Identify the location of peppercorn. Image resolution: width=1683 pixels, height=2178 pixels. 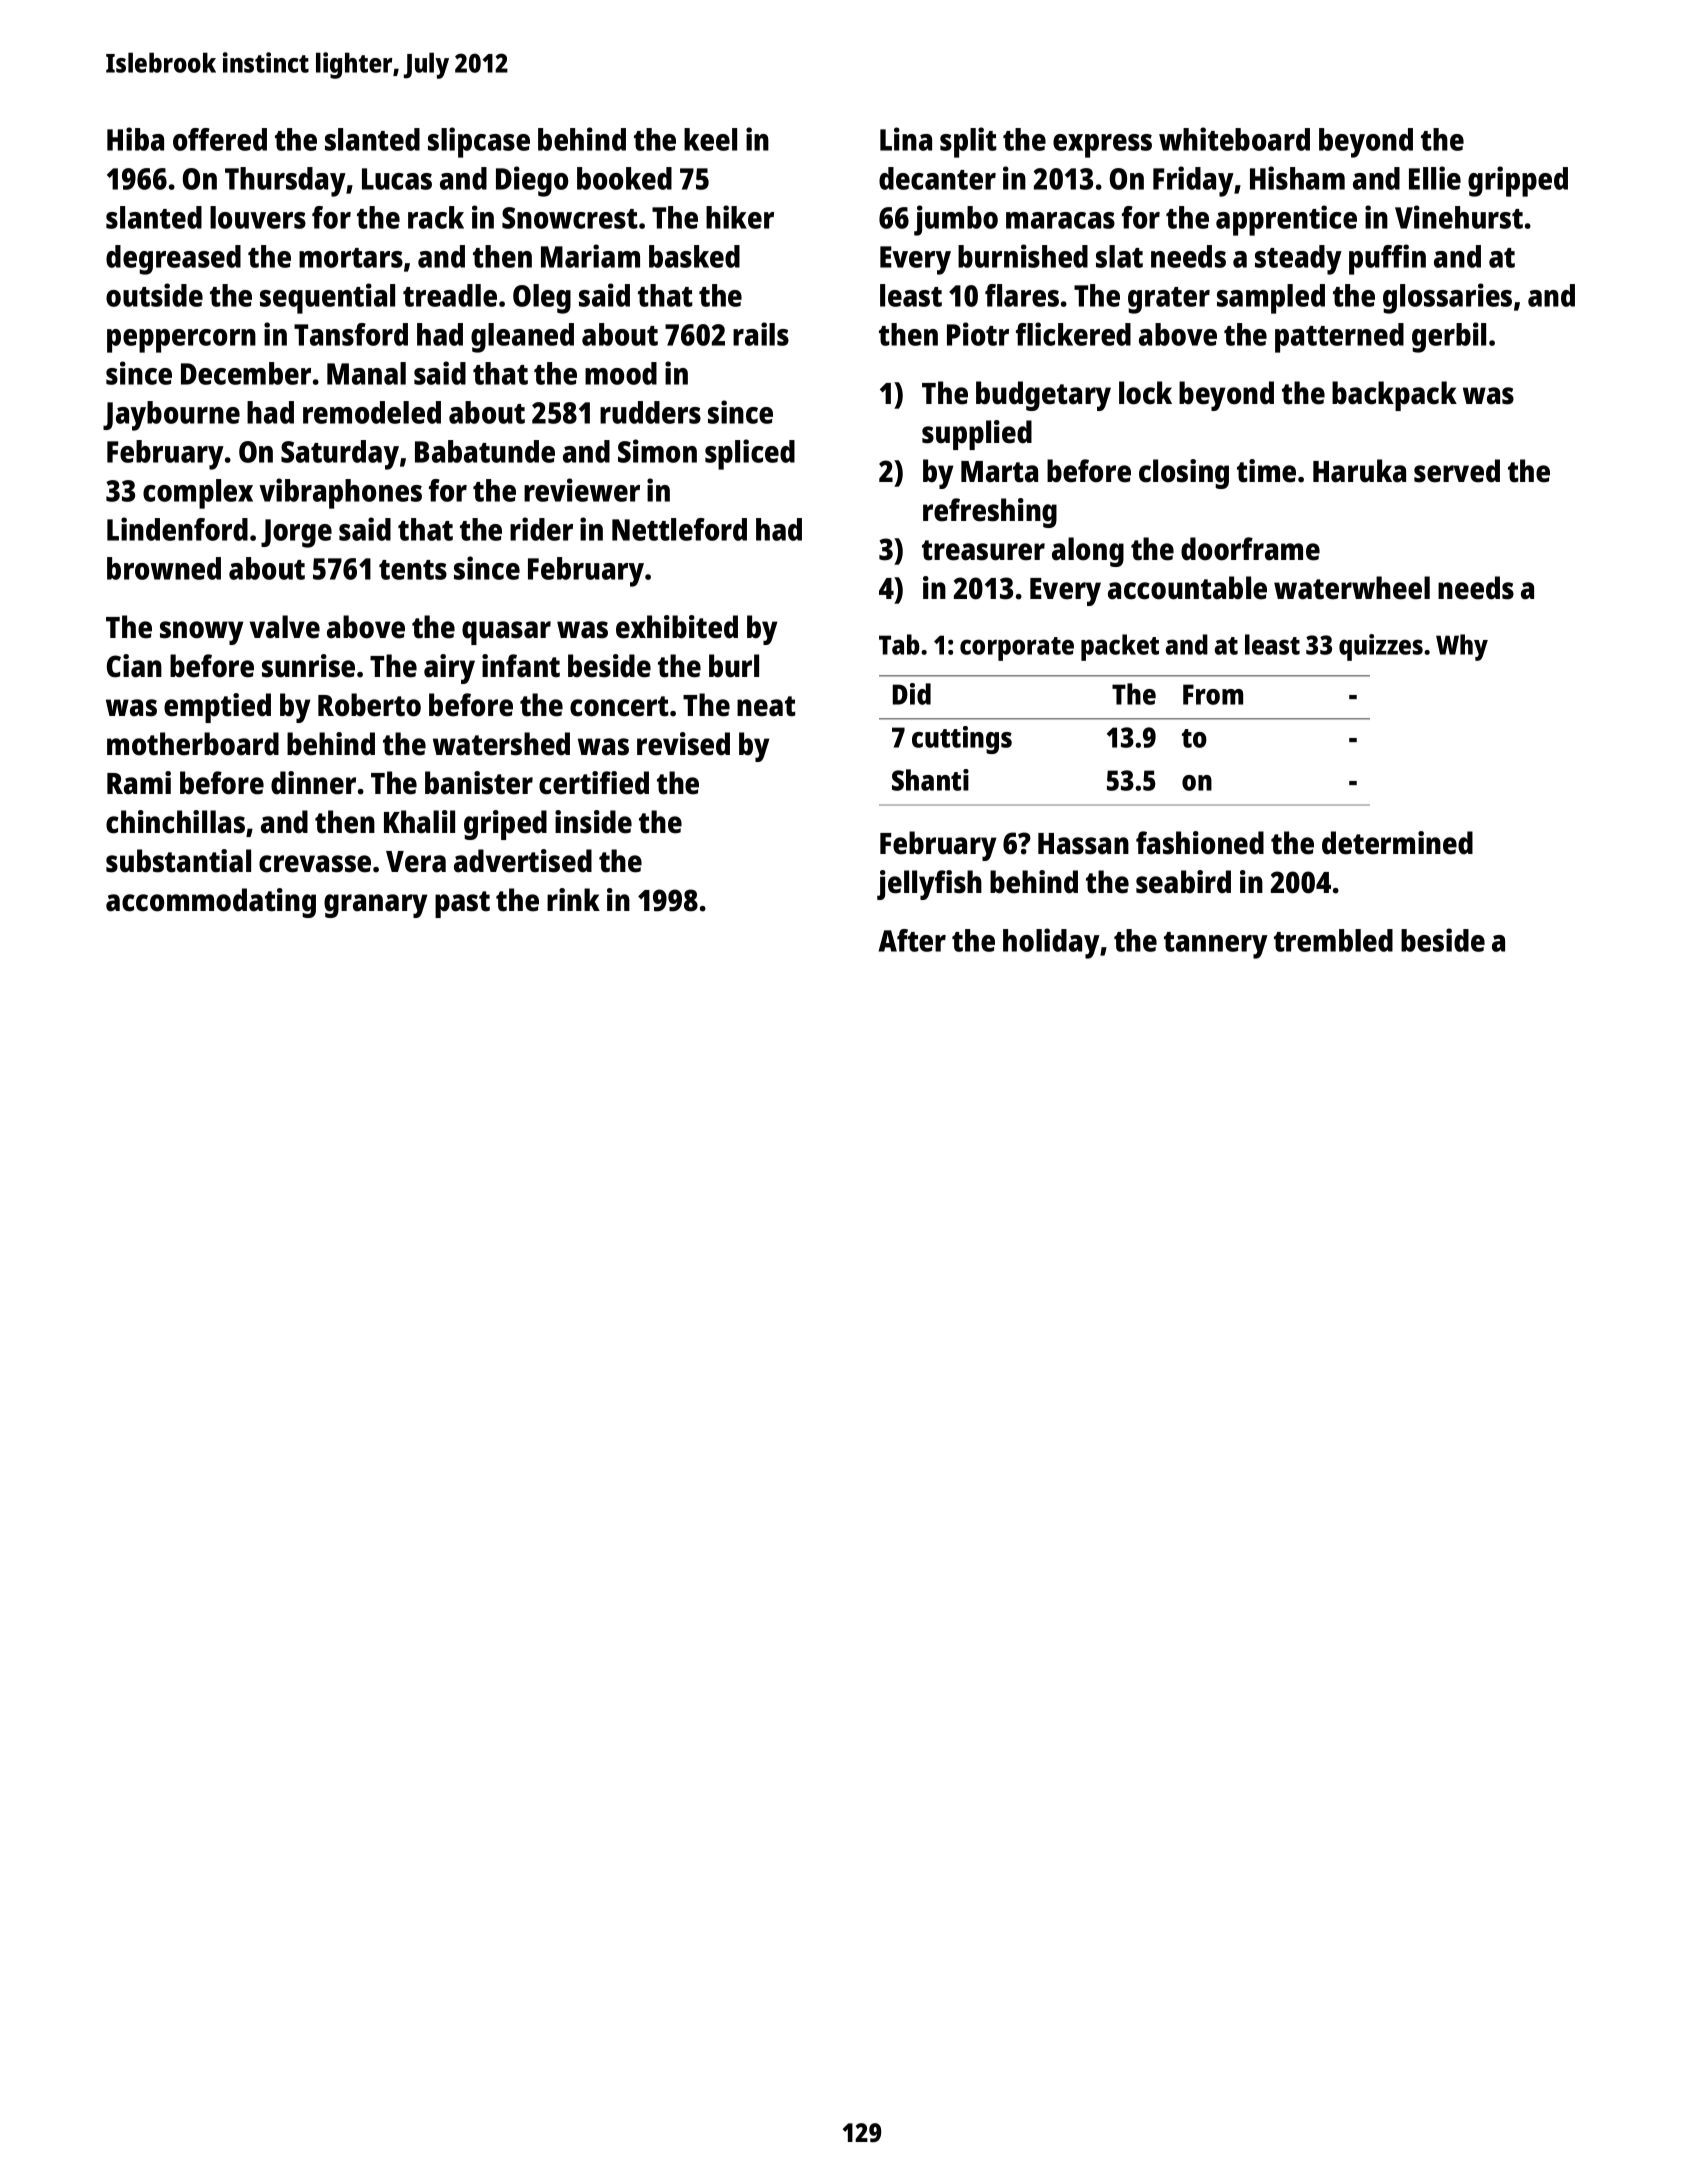
(181, 341).
